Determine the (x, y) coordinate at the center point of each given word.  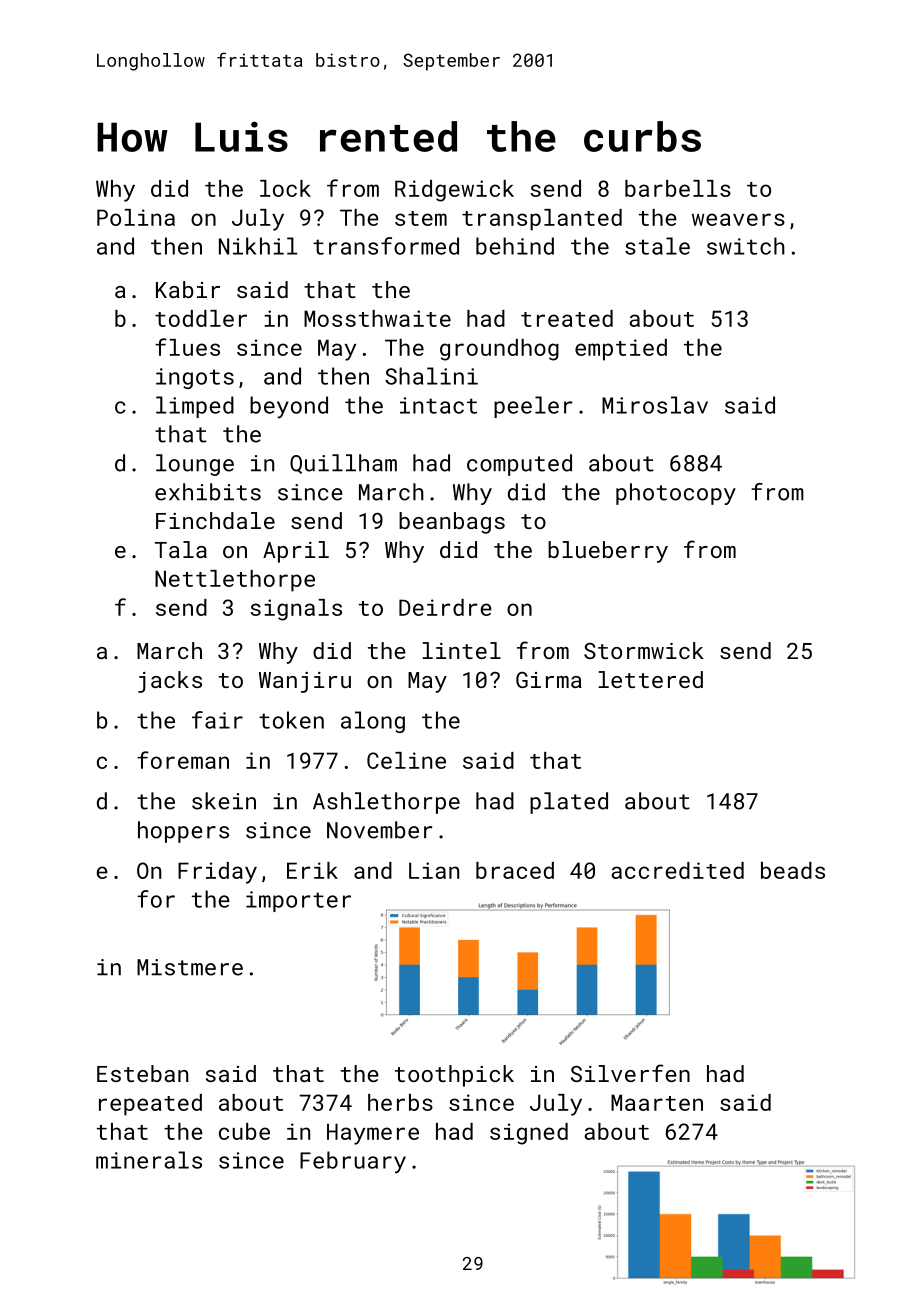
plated (569, 803)
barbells (678, 188)
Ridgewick (454, 191)
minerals (149, 1160)
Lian (434, 870)
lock (285, 188)
